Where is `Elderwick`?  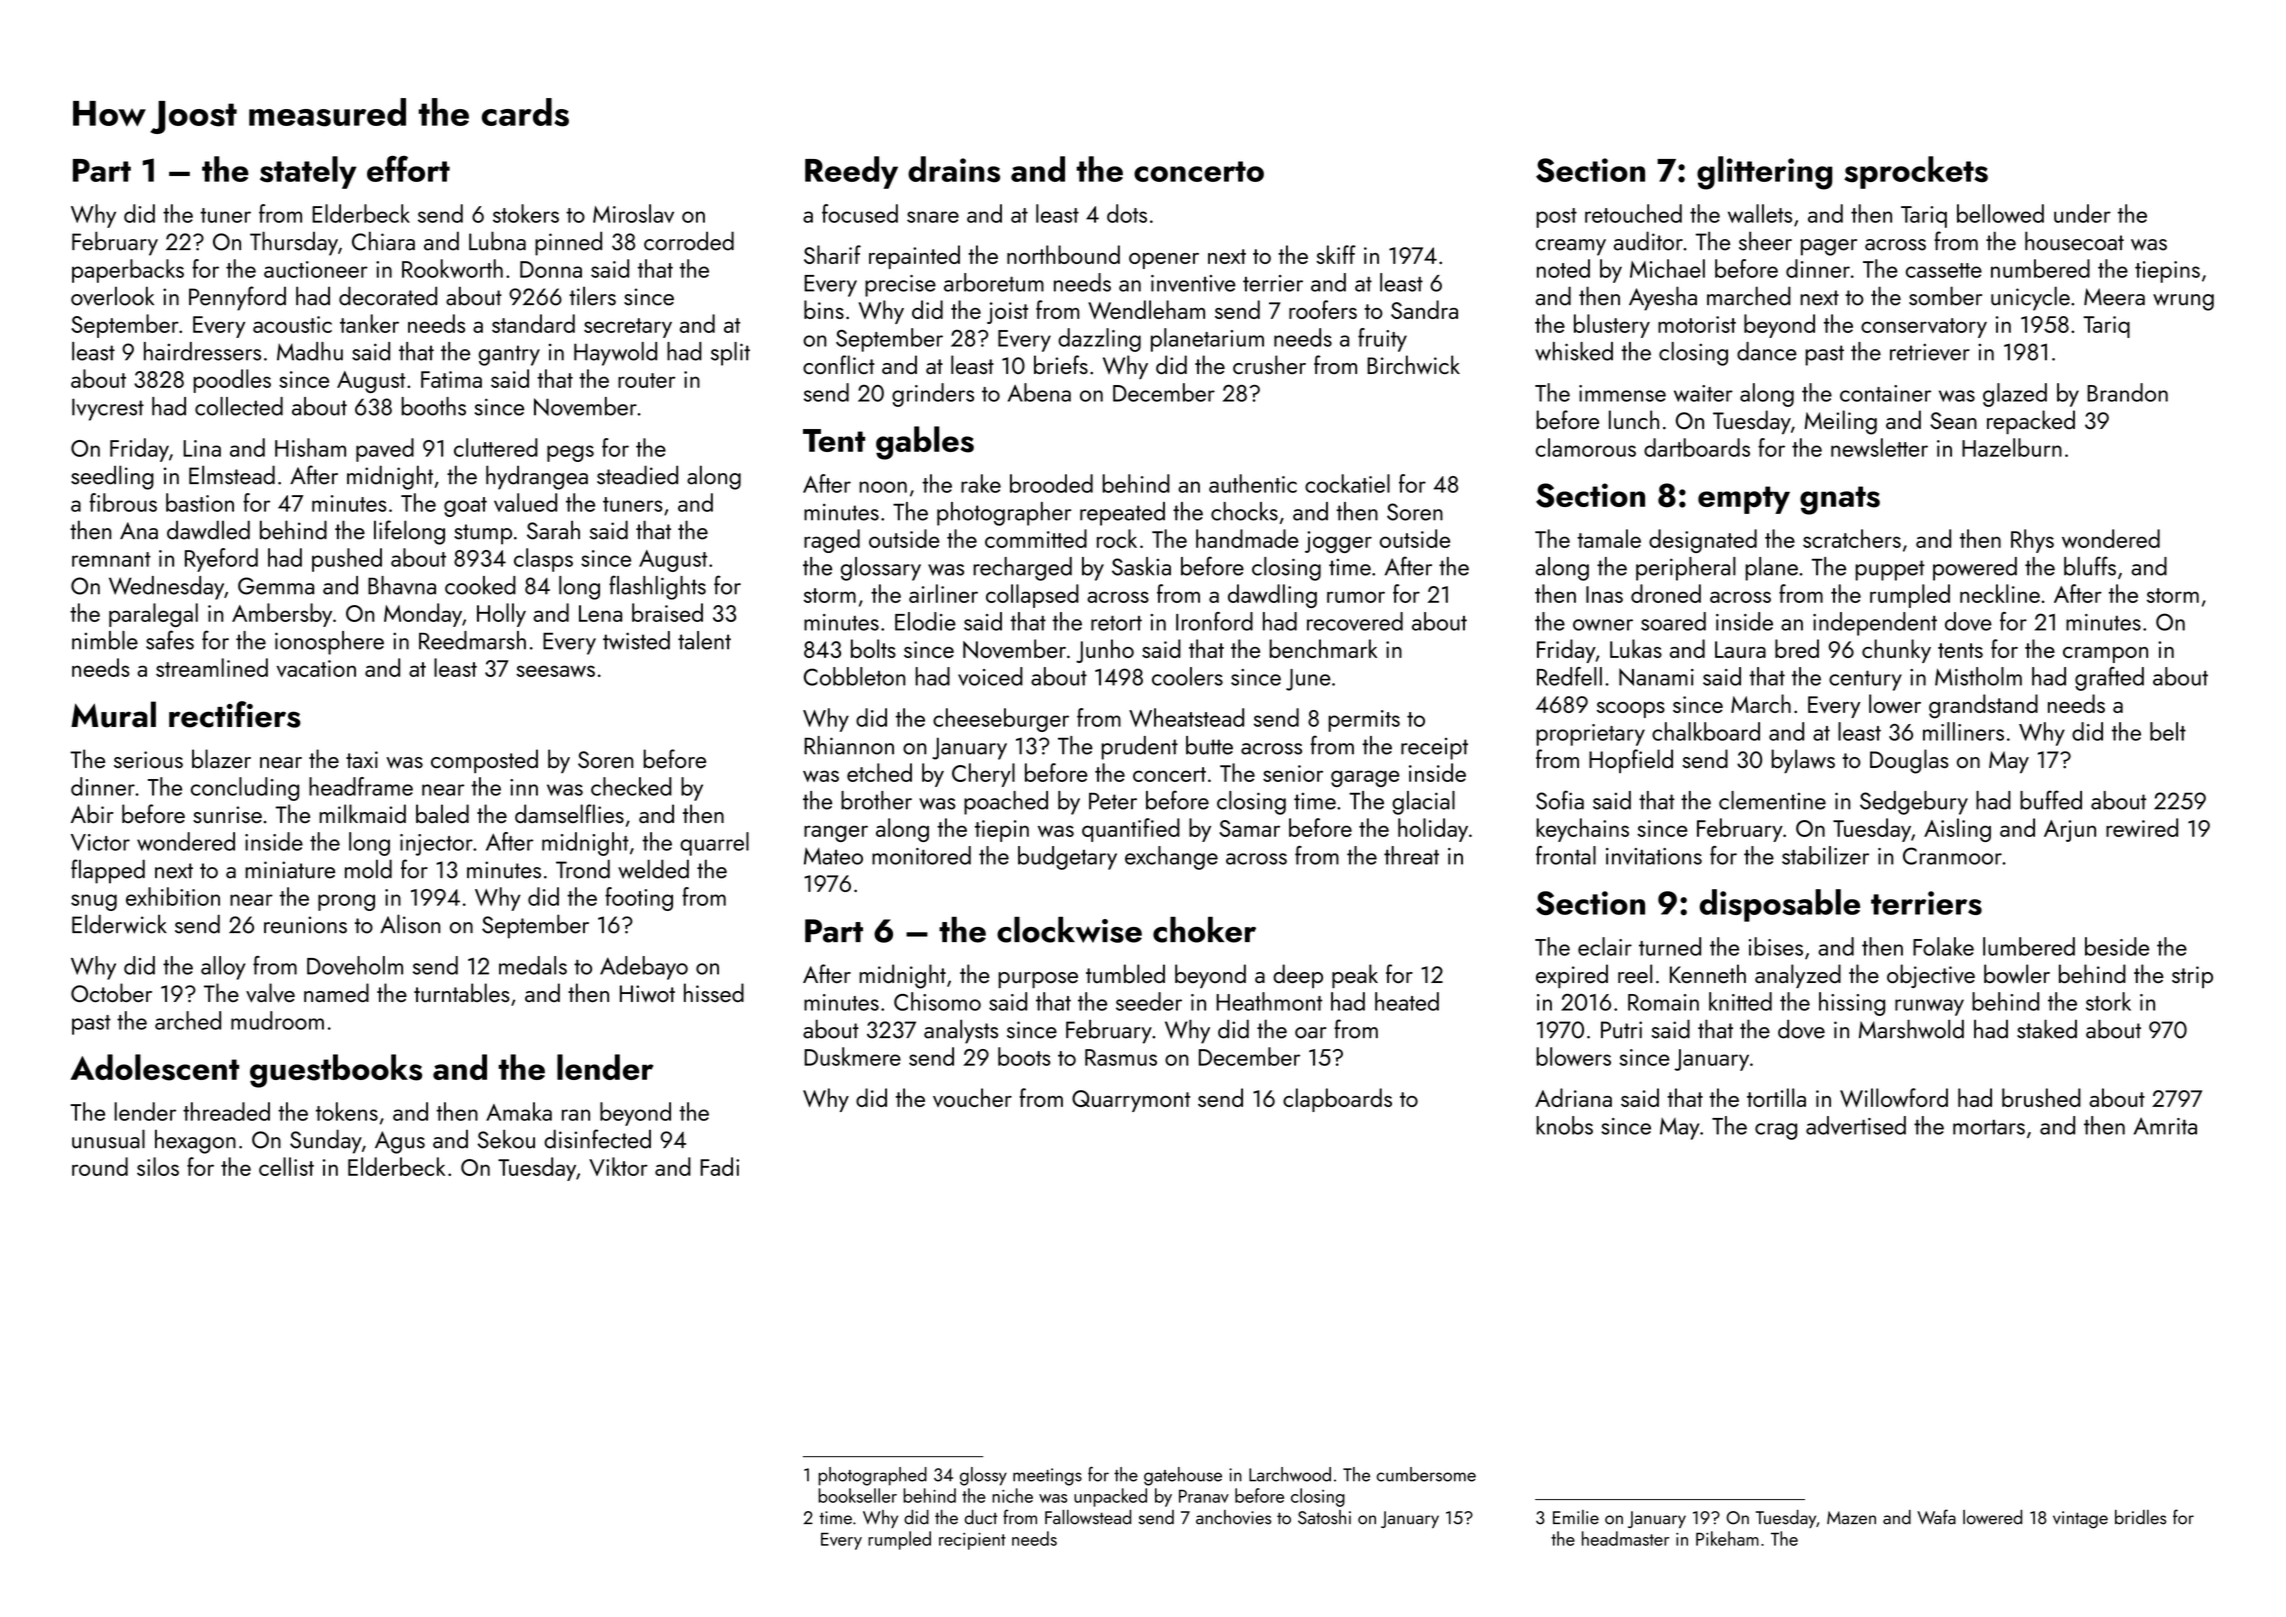 Elderwick is located at coordinates (119, 924).
